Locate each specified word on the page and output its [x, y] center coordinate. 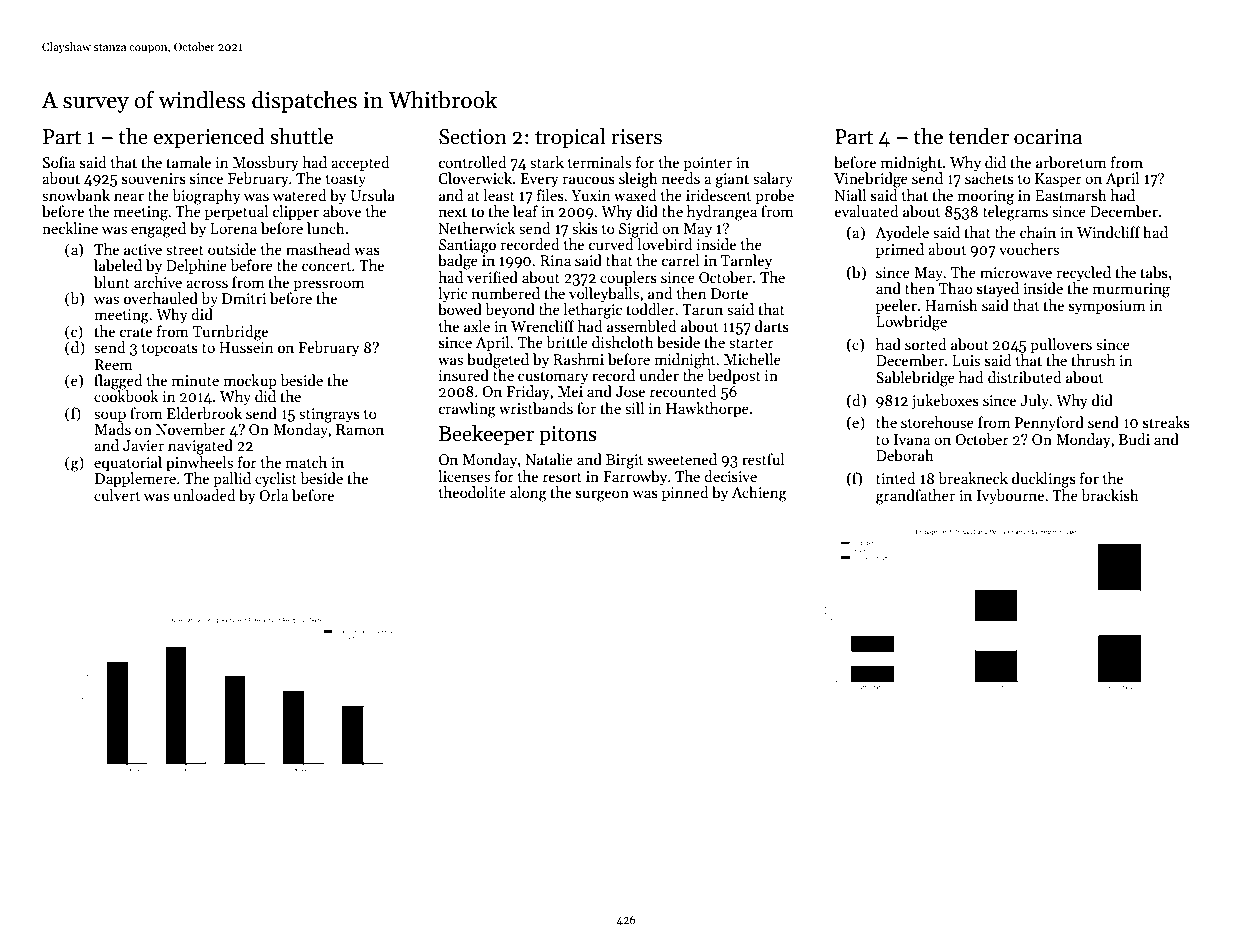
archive [158, 282]
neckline [70, 228]
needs [681, 178]
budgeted [498, 361]
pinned [685, 493]
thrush [1093, 360]
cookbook [126, 396]
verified [492, 277]
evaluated [867, 211]
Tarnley [746, 261]
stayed [998, 289]
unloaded [205, 495]
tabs [1154, 272]
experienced [209, 138]
